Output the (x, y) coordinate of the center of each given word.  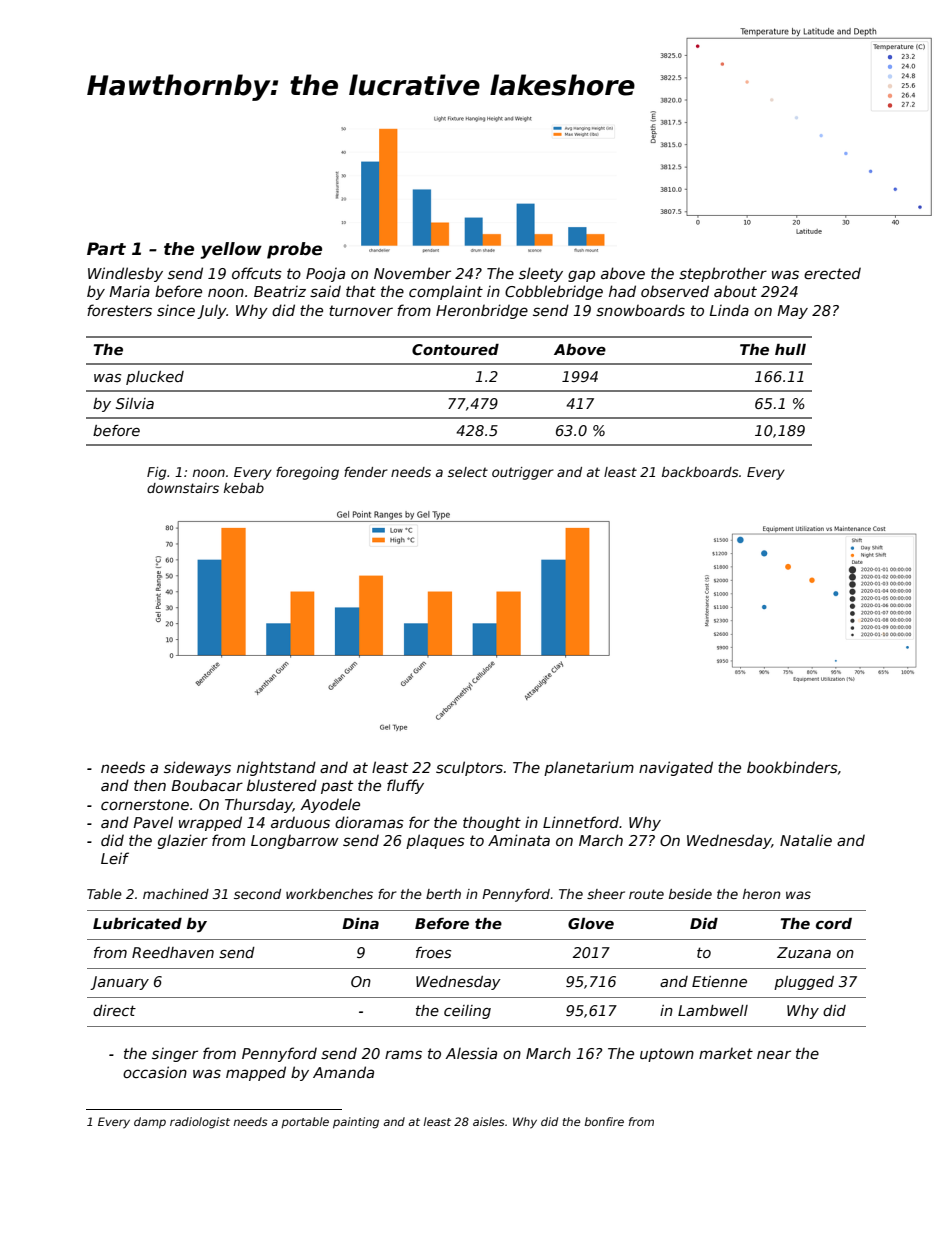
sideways (197, 768)
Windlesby (125, 274)
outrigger (523, 473)
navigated (676, 768)
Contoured (455, 349)
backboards (700, 472)
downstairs (183, 488)
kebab (244, 488)
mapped (256, 1073)
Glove (591, 923)
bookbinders (792, 767)
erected (832, 273)
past (337, 787)
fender (366, 472)
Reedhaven (173, 952)
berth (443, 894)
